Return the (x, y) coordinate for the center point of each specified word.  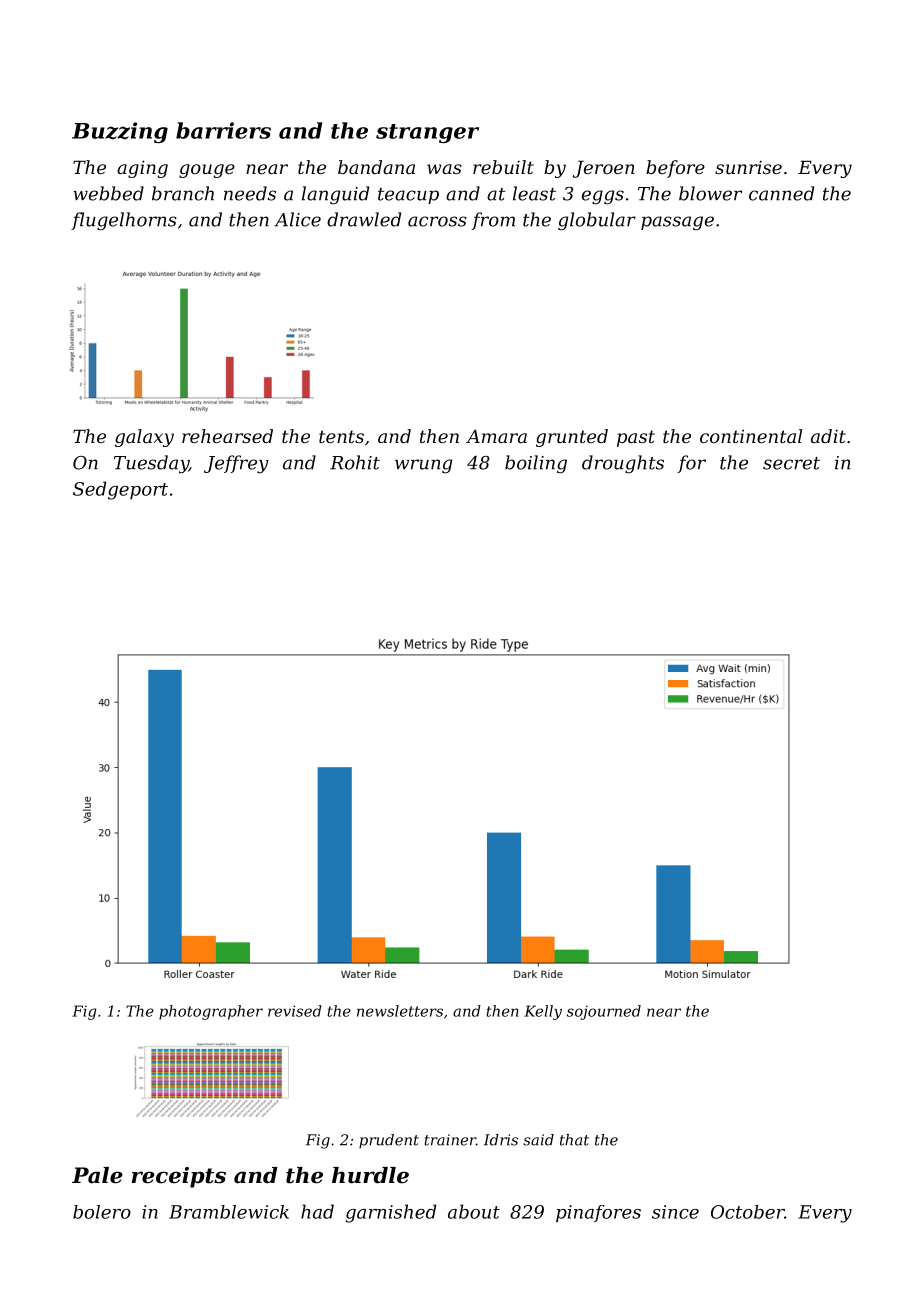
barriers (223, 130)
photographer (211, 1012)
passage (677, 223)
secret (791, 463)
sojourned (604, 1012)
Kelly (543, 1012)
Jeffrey (236, 464)
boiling (536, 464)
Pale (97, 1175)
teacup (408, 196)
